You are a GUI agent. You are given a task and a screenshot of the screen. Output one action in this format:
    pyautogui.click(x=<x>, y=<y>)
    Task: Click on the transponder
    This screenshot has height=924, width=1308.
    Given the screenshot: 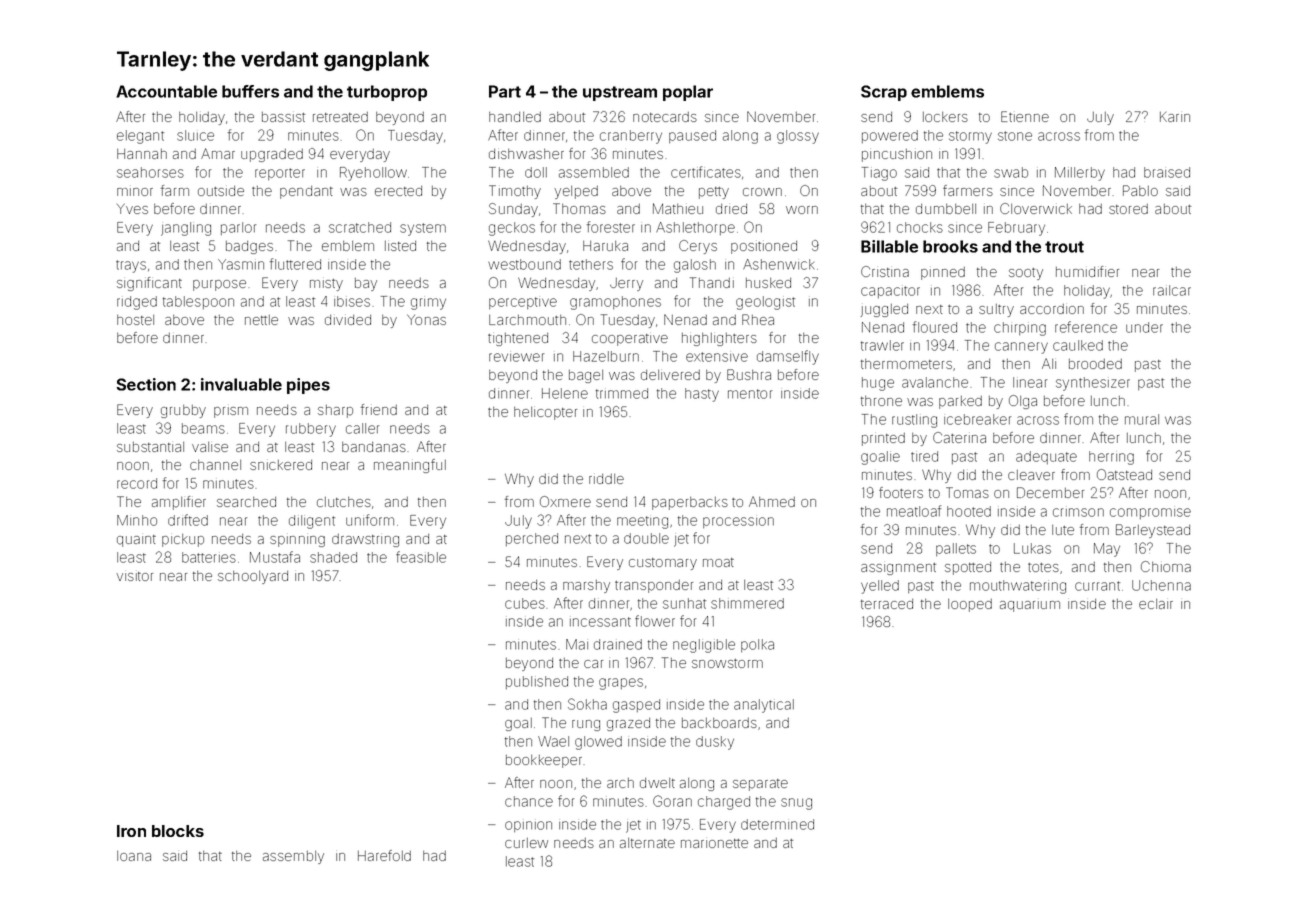 What is the action you would take?
    pyautogui.click(x=654, y=586)
